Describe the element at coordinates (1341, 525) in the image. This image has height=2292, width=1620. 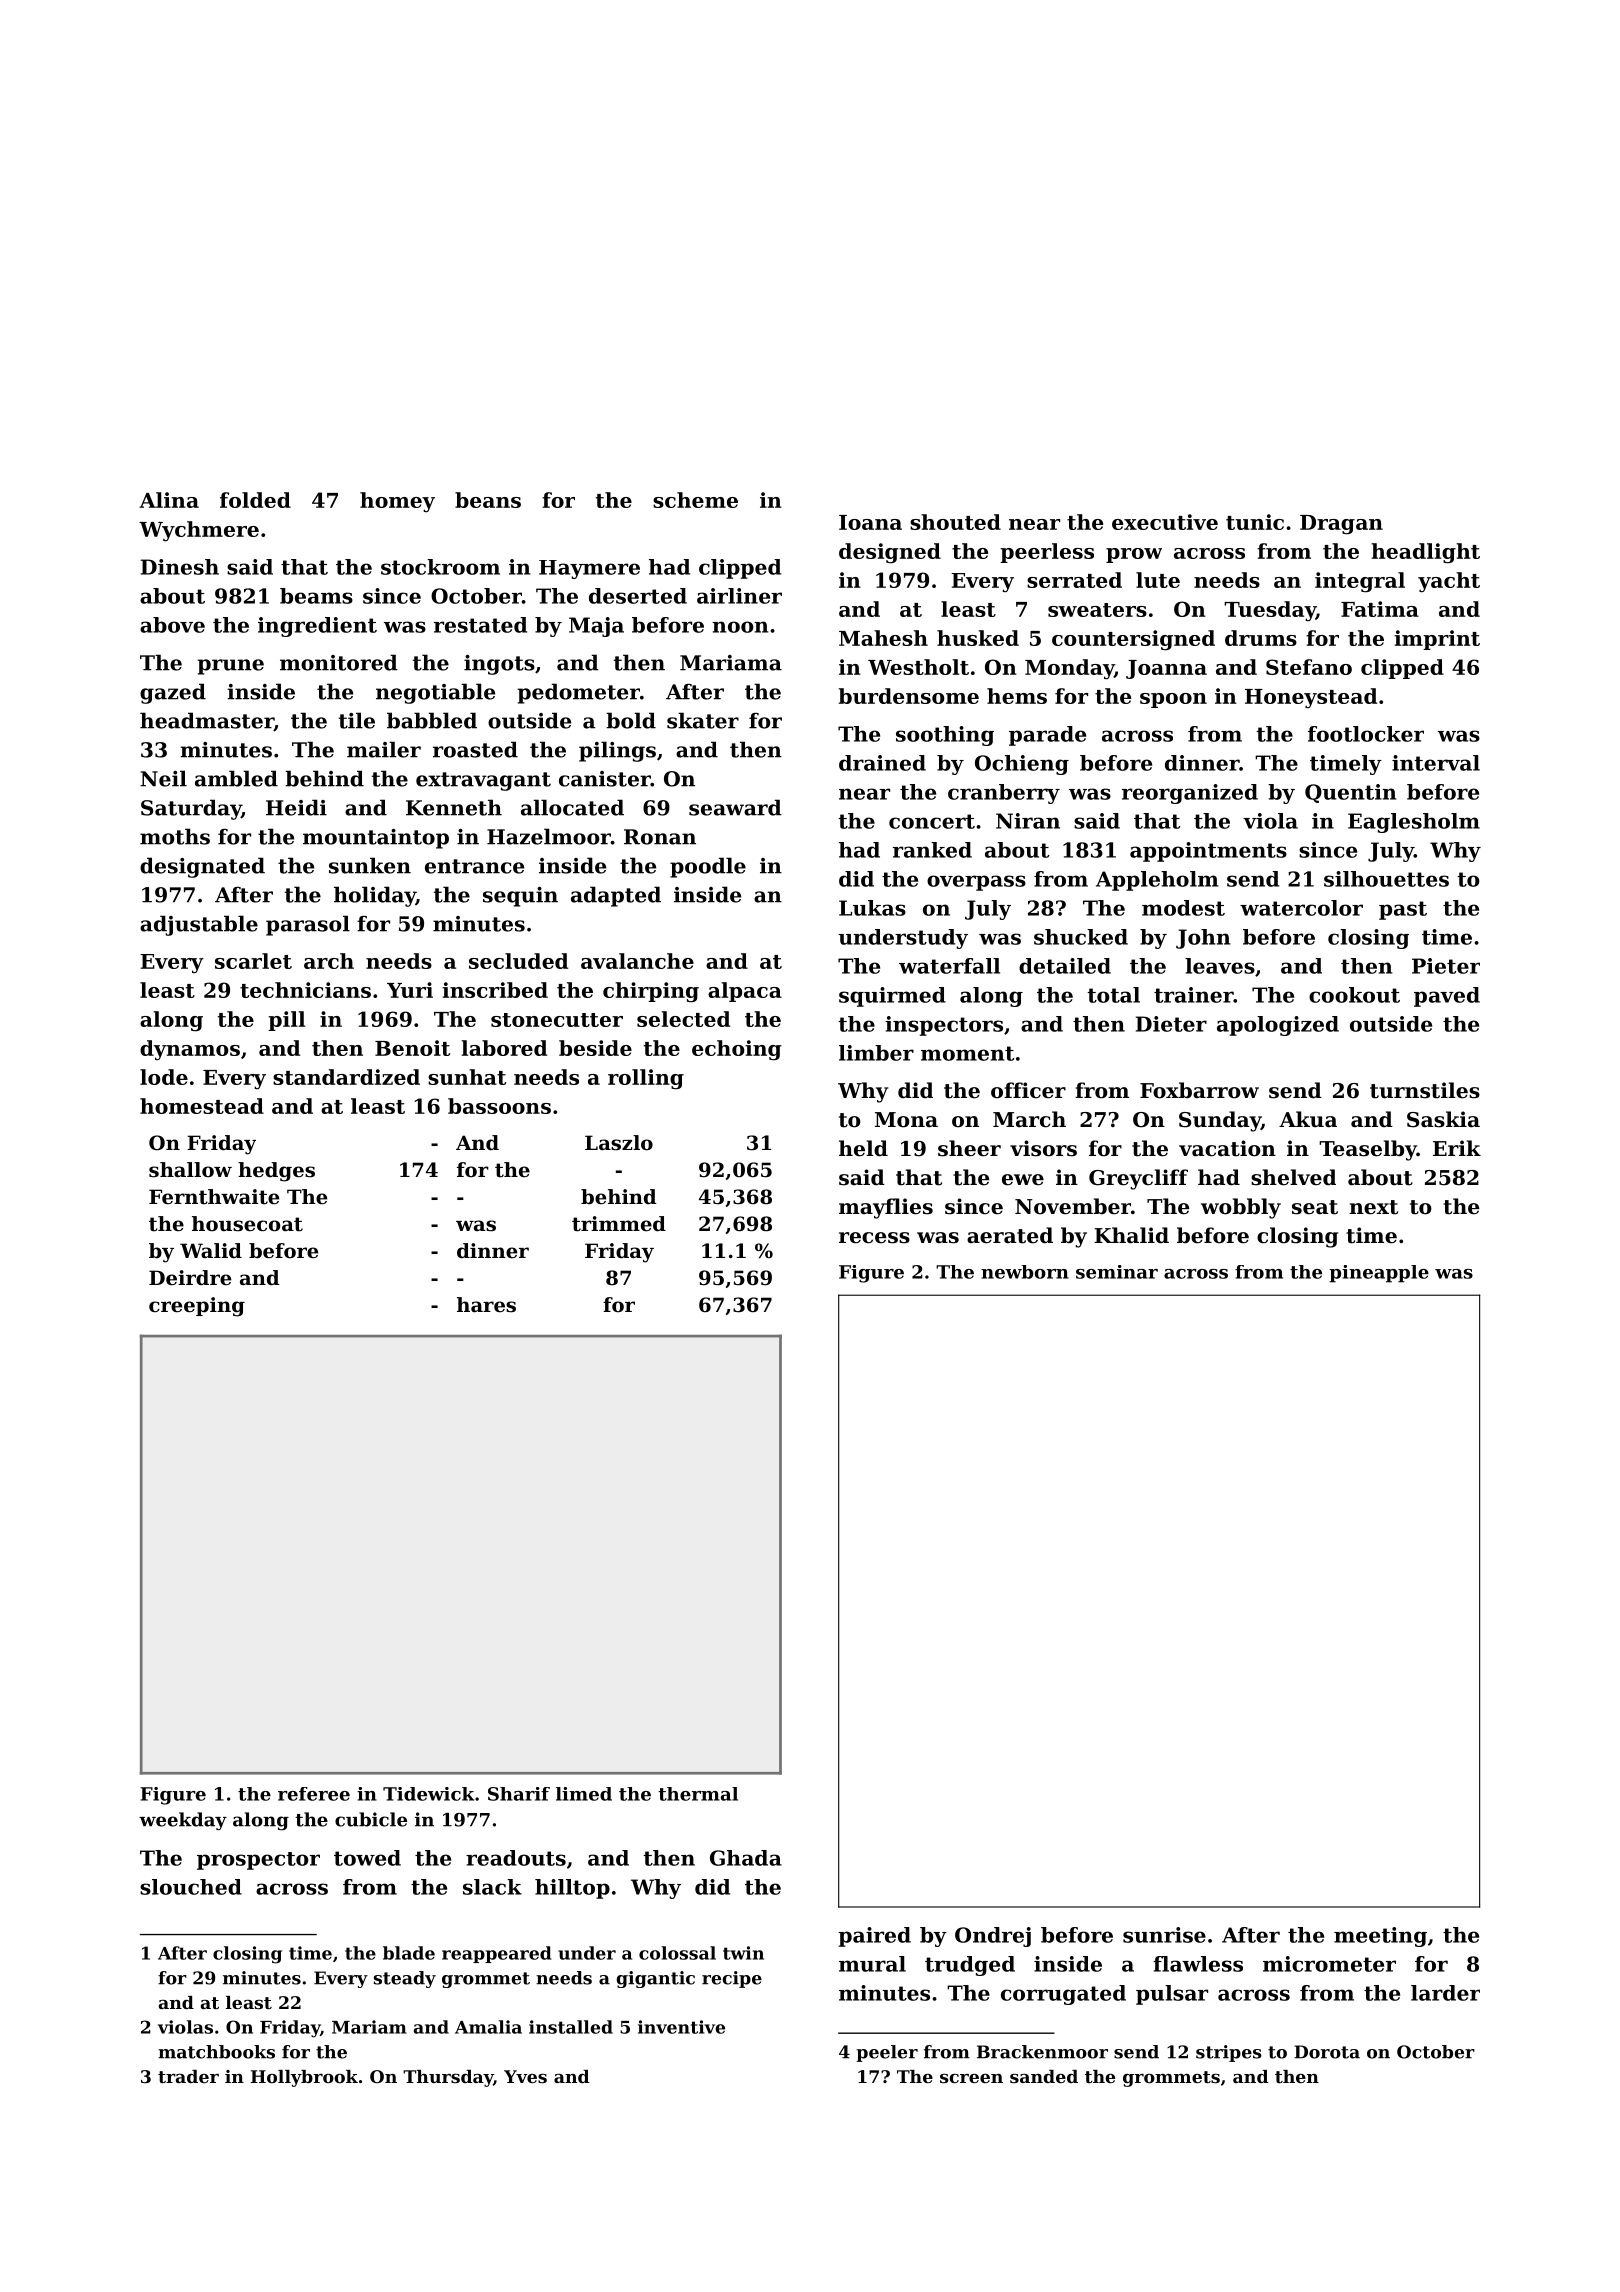
I see `Dragan` at that location.
